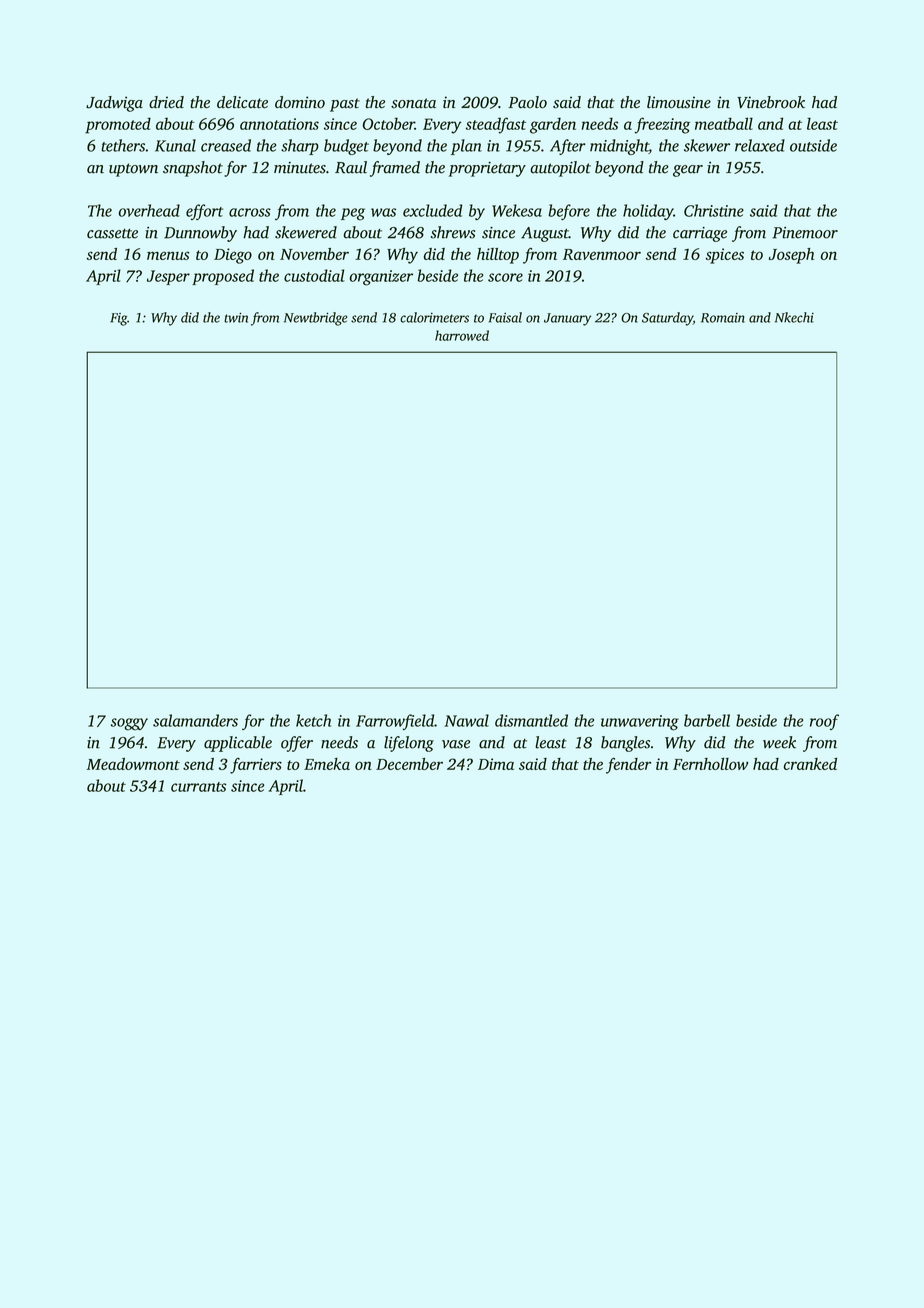  Describe the element at coordinates (129, 724) in the screenshot. I see `soggy` at that location.
